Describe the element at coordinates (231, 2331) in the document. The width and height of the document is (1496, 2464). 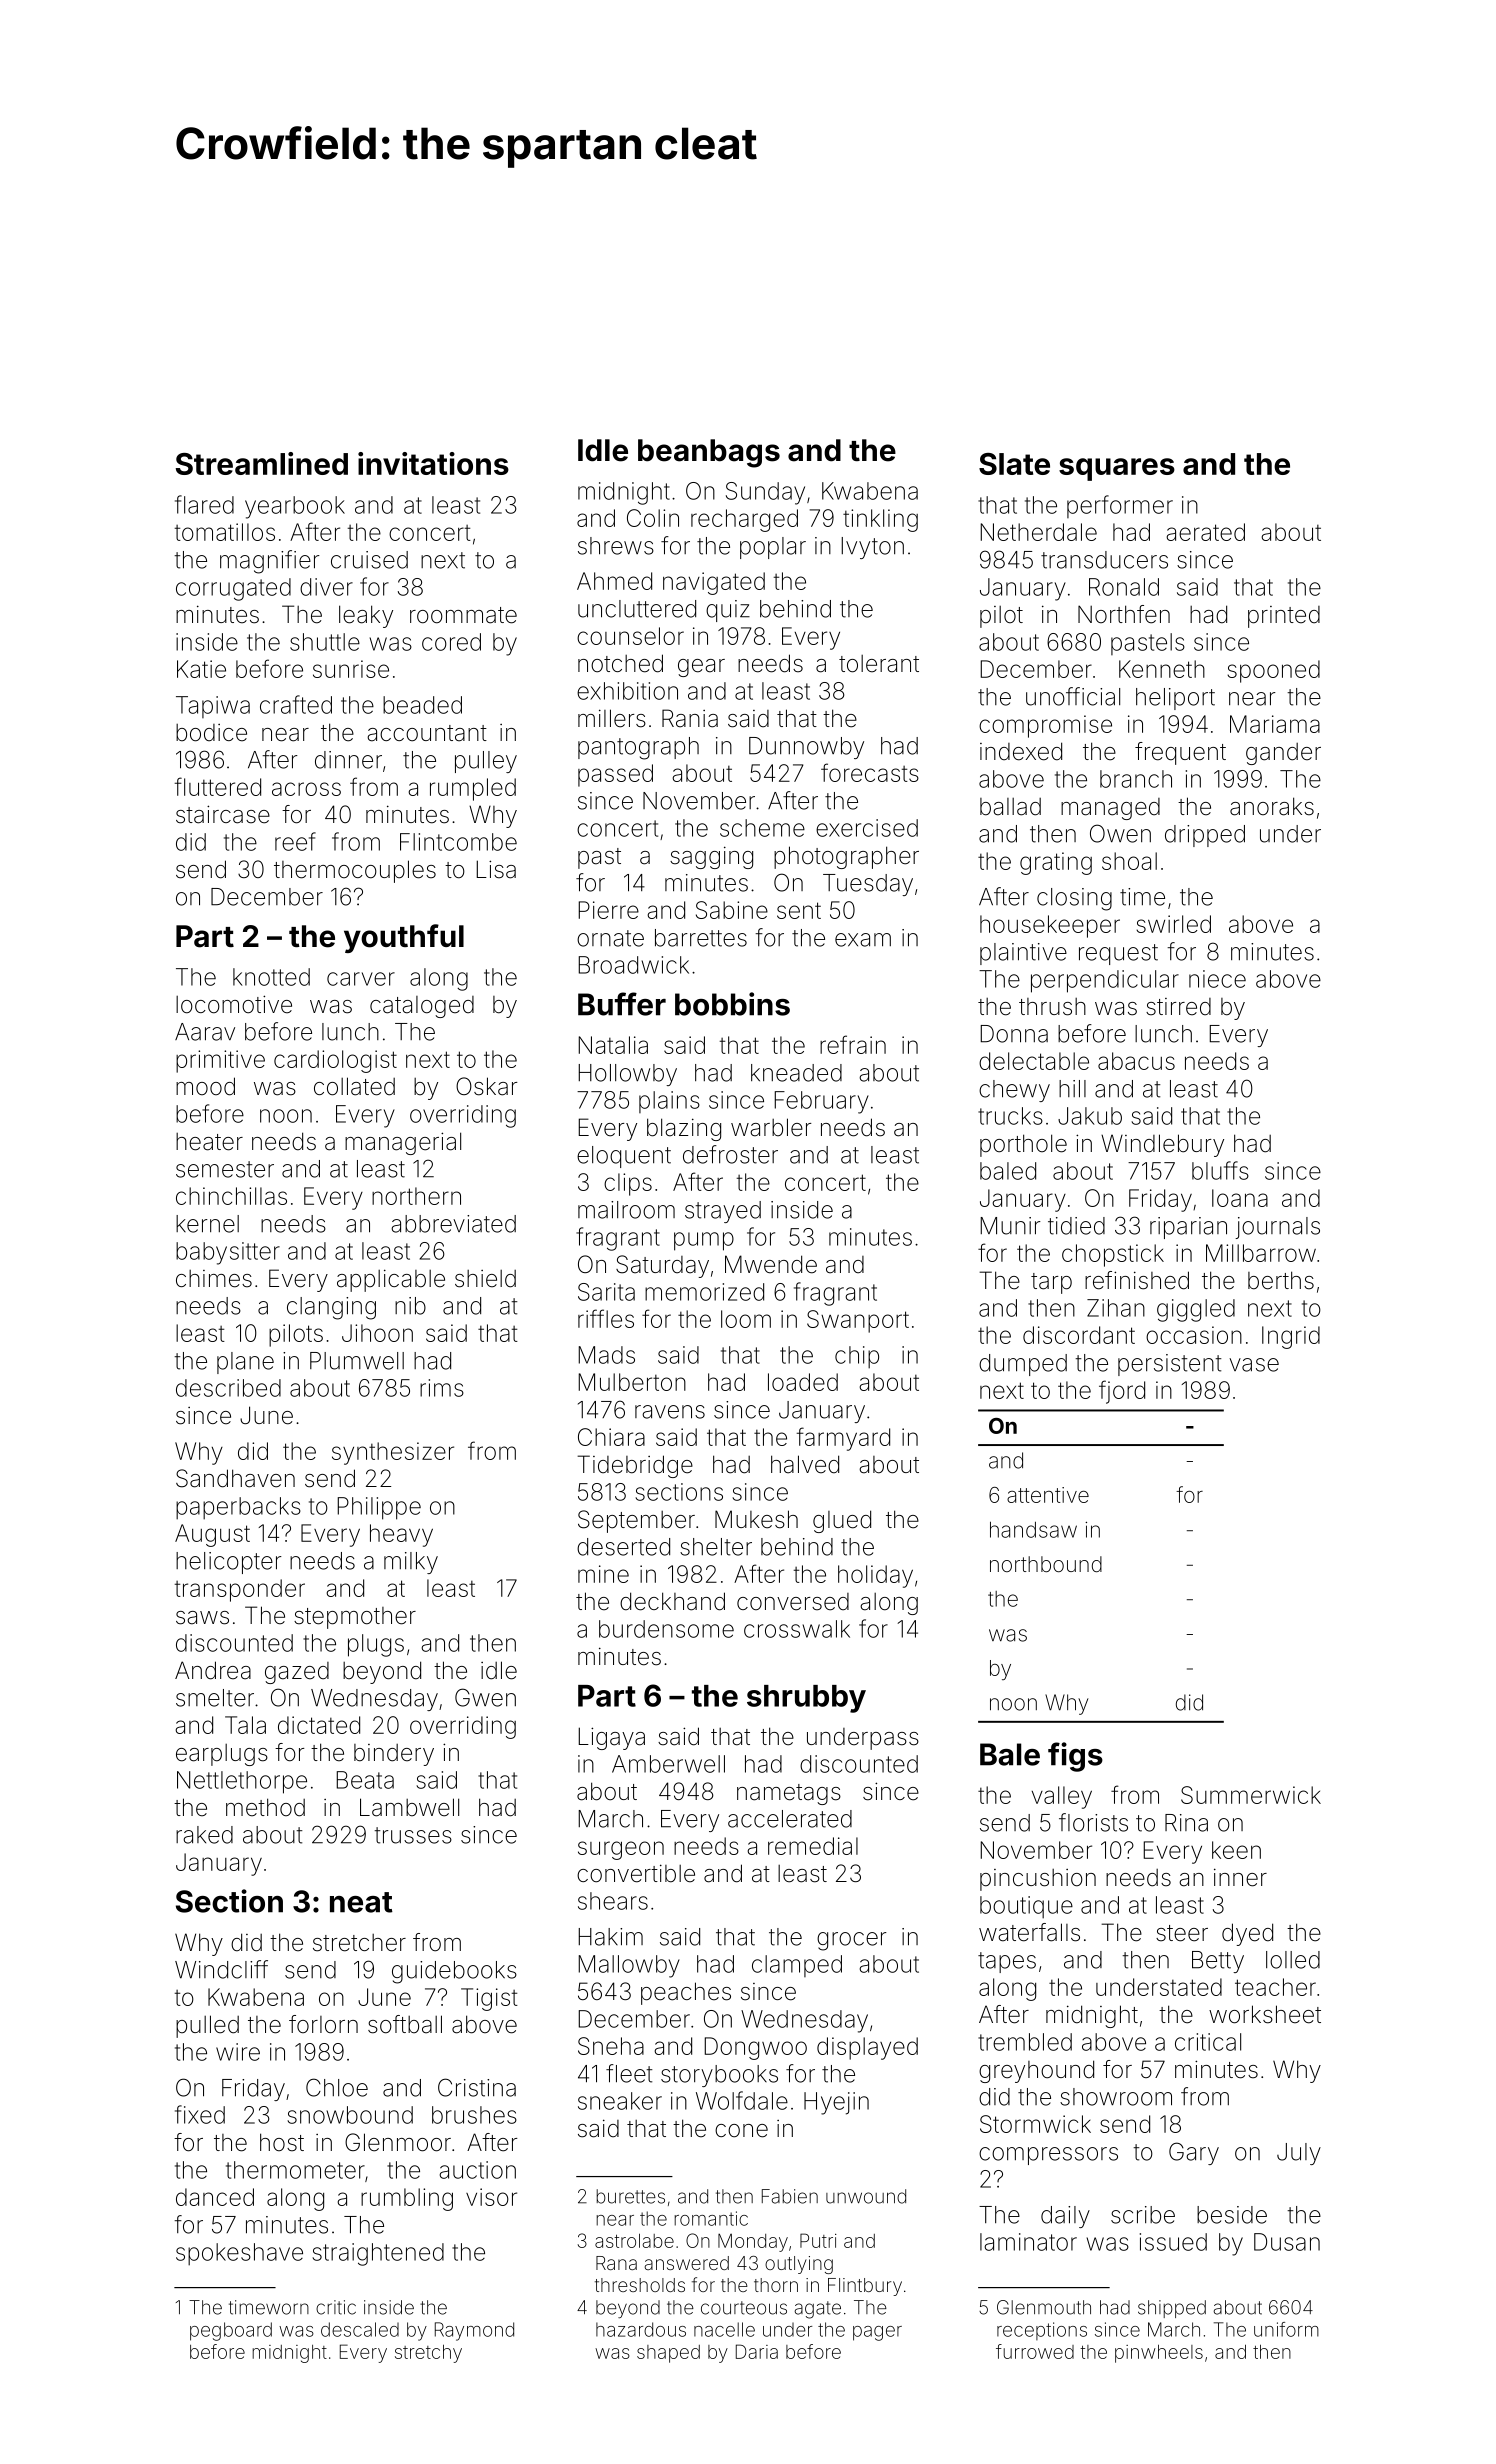
I see `pegboard` at that location.
